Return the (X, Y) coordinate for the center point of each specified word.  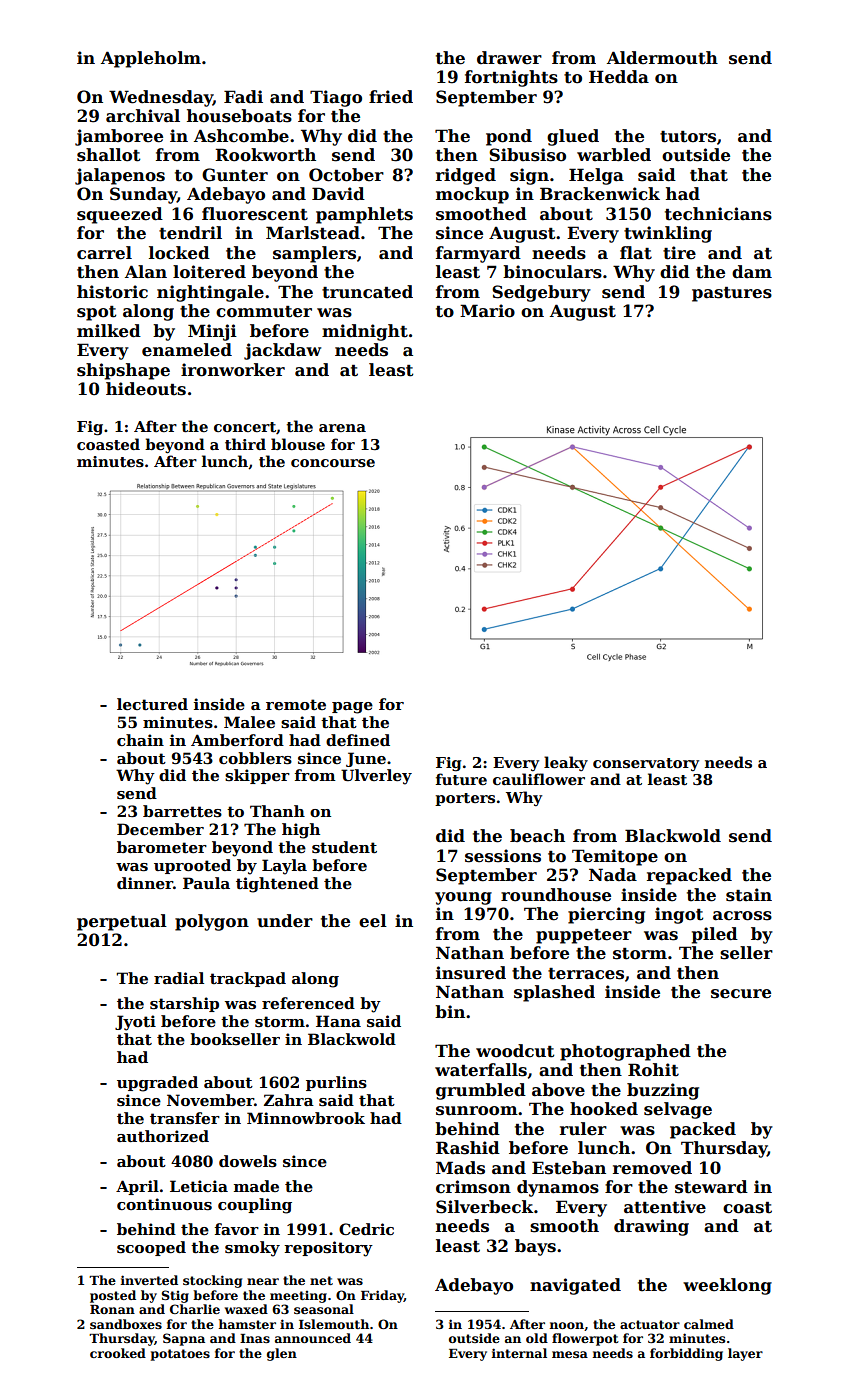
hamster (247, 1324)
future (461, 779)
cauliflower (539, 779)
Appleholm (151, 59)
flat (636, 253)
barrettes (182, 811)
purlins (336, 1083)
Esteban (569, 1168)
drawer (509, 58)
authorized (163, 1136)
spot (96, 313)
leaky (566, 763)
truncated (367, 292)
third (245, 444)
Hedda (619, 77)
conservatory (646, 764)
